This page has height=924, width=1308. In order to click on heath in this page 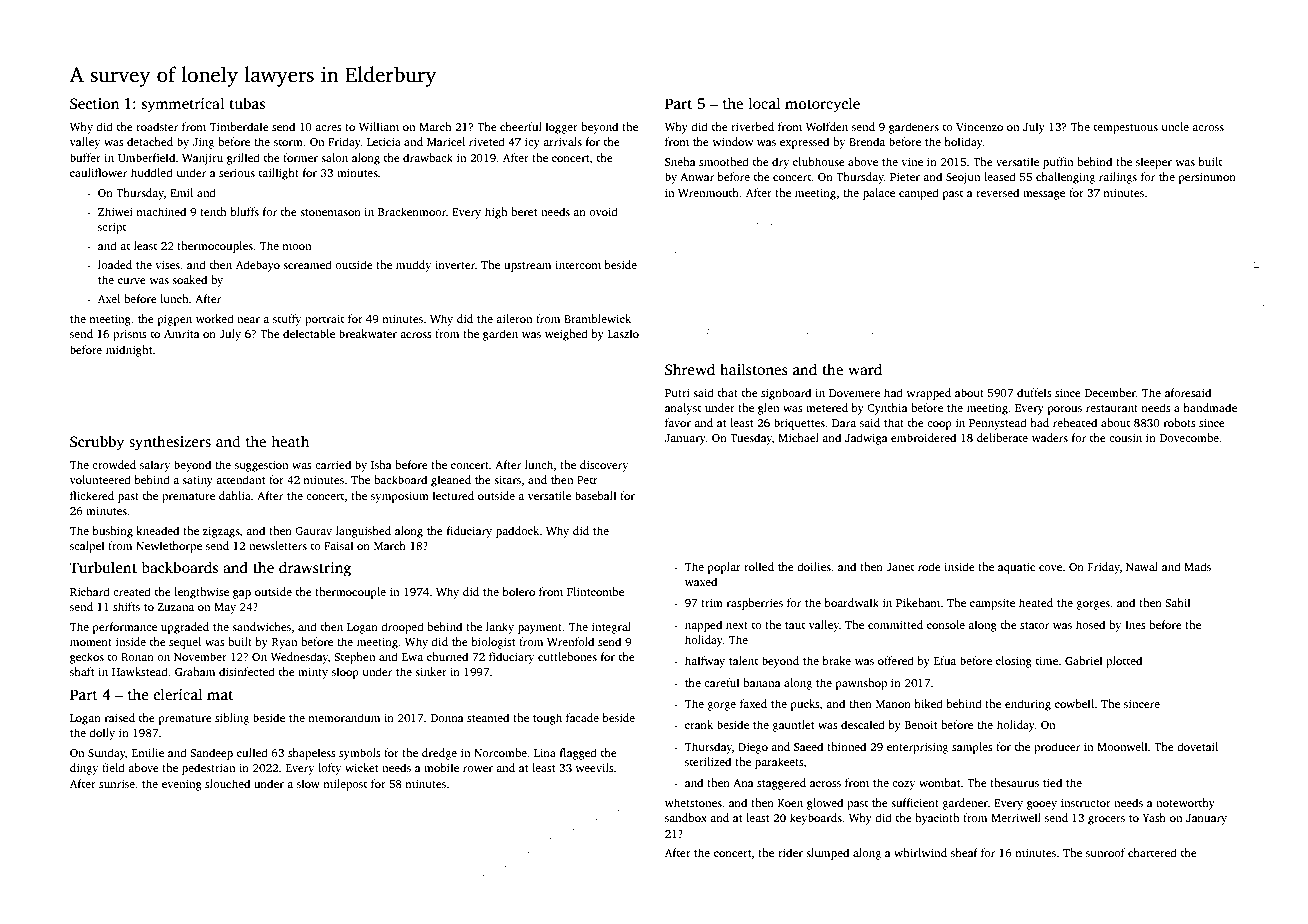, I will do `click(290, 441)`.
